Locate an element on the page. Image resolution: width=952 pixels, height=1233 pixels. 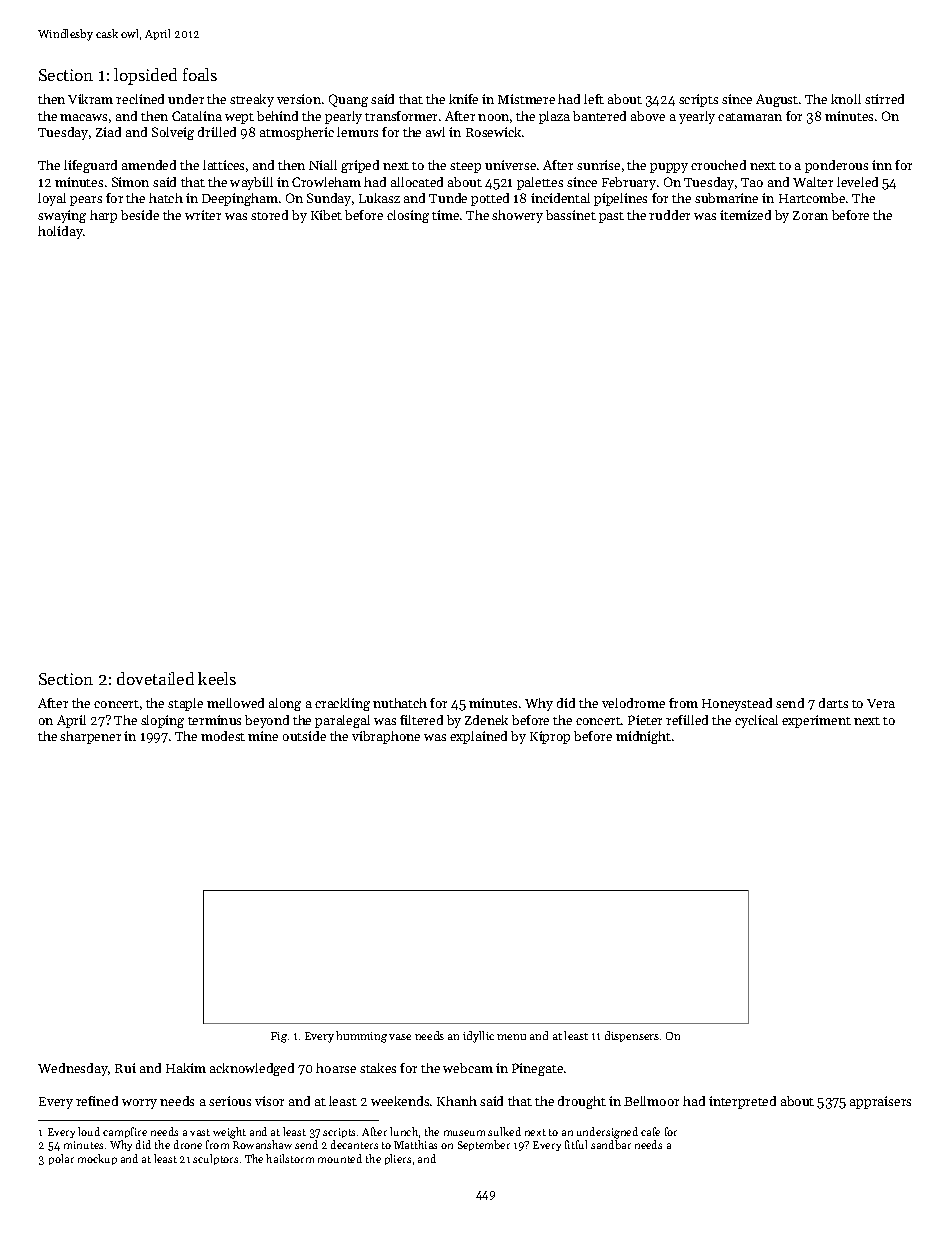
sloping is located at coordinates (162, 721).
